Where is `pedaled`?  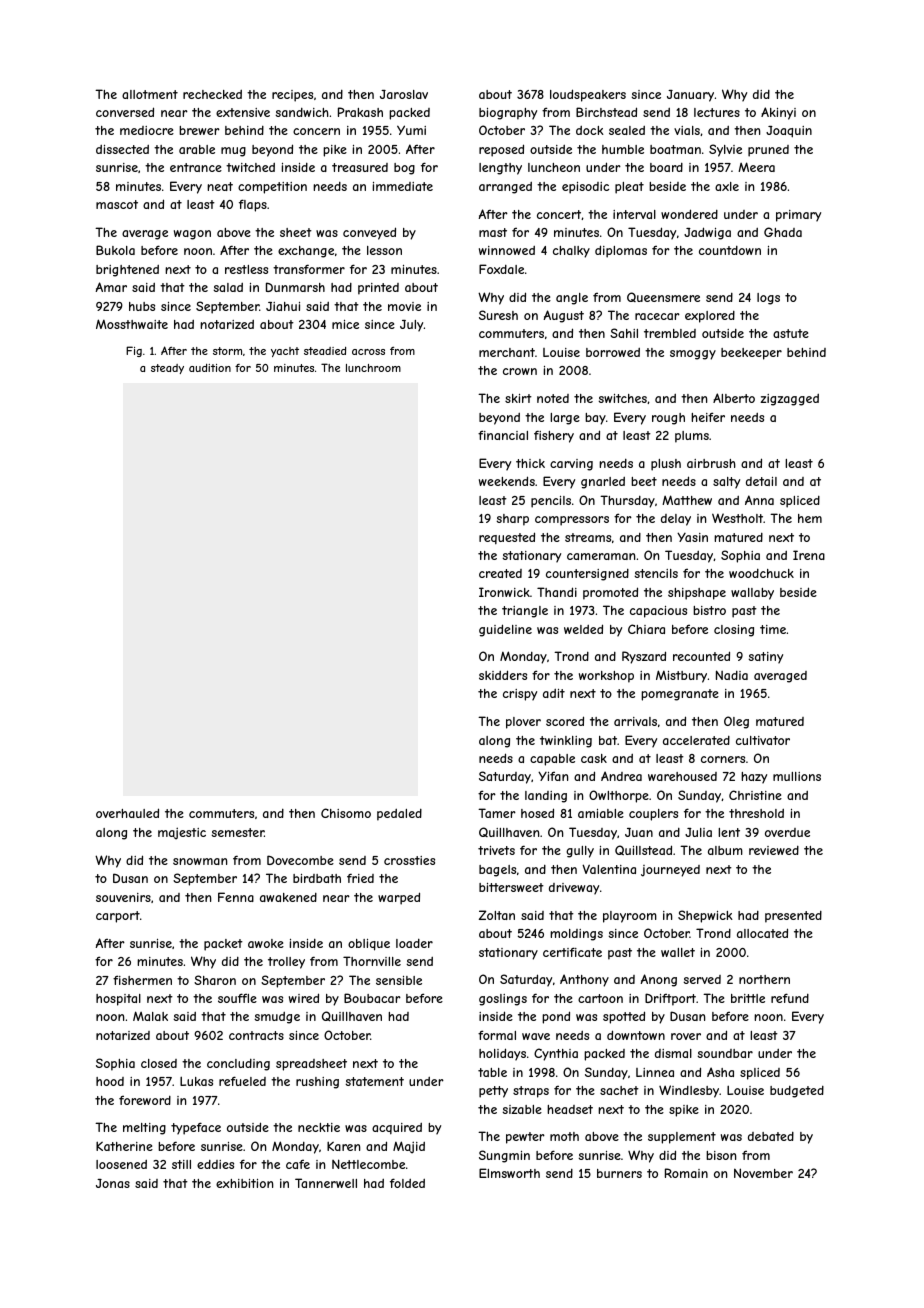
pedaled is located at coordinates (399, 815).
